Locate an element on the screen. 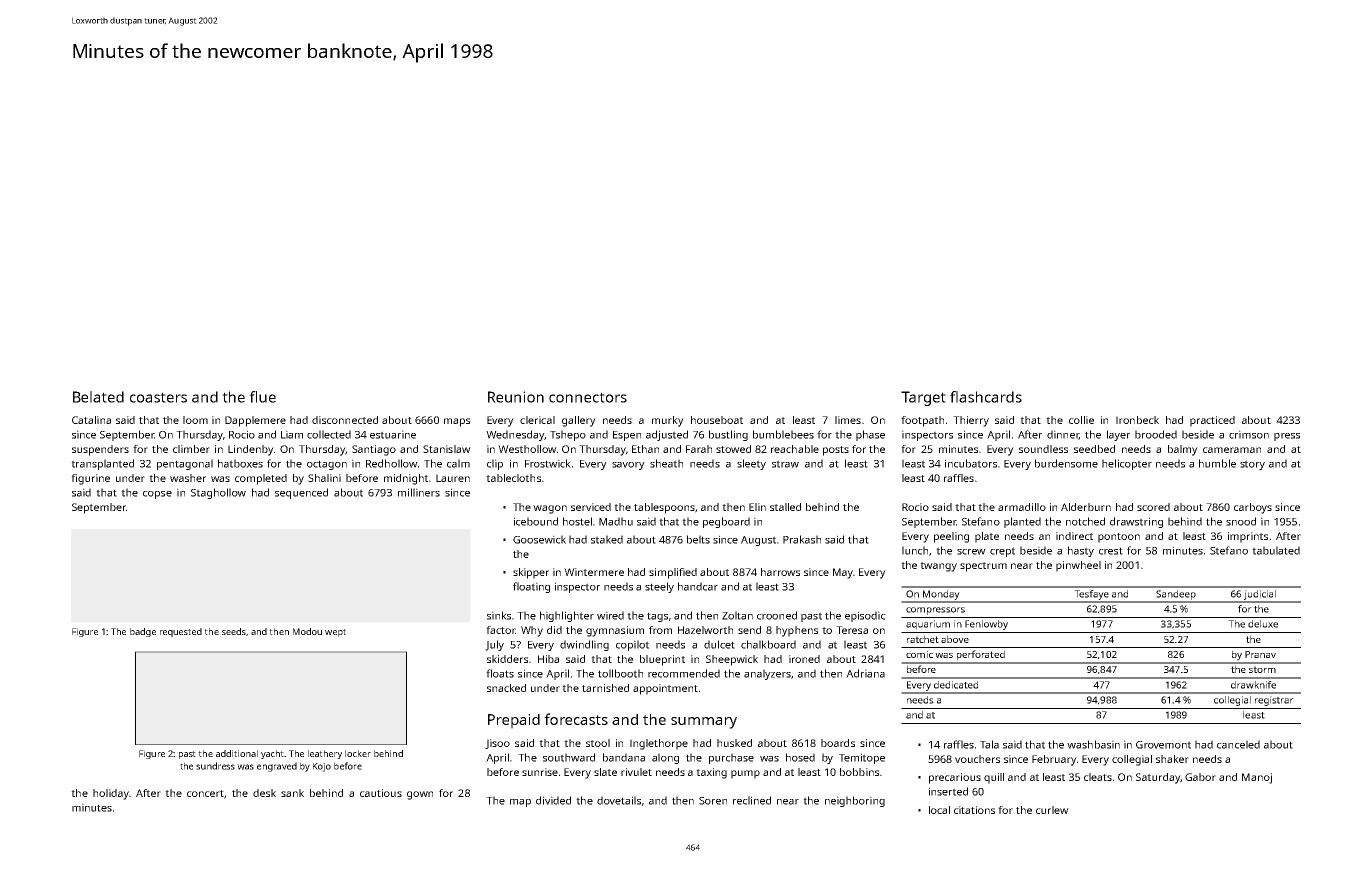 The width and height of the screenshot is (1372, 887). flashcards is located at coordinates (986, 397).
